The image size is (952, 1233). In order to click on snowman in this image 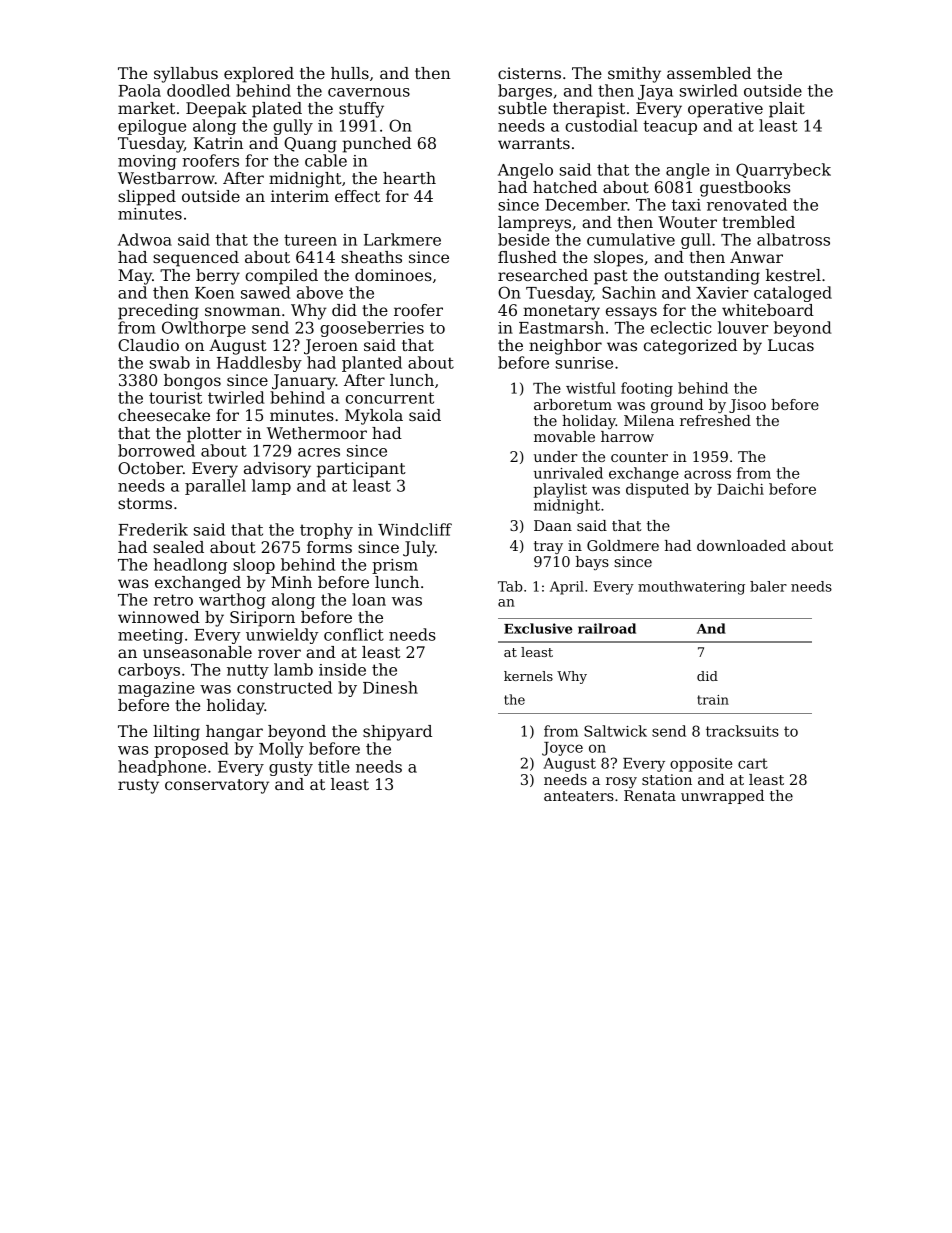, I will do `click(243, 311)`.
